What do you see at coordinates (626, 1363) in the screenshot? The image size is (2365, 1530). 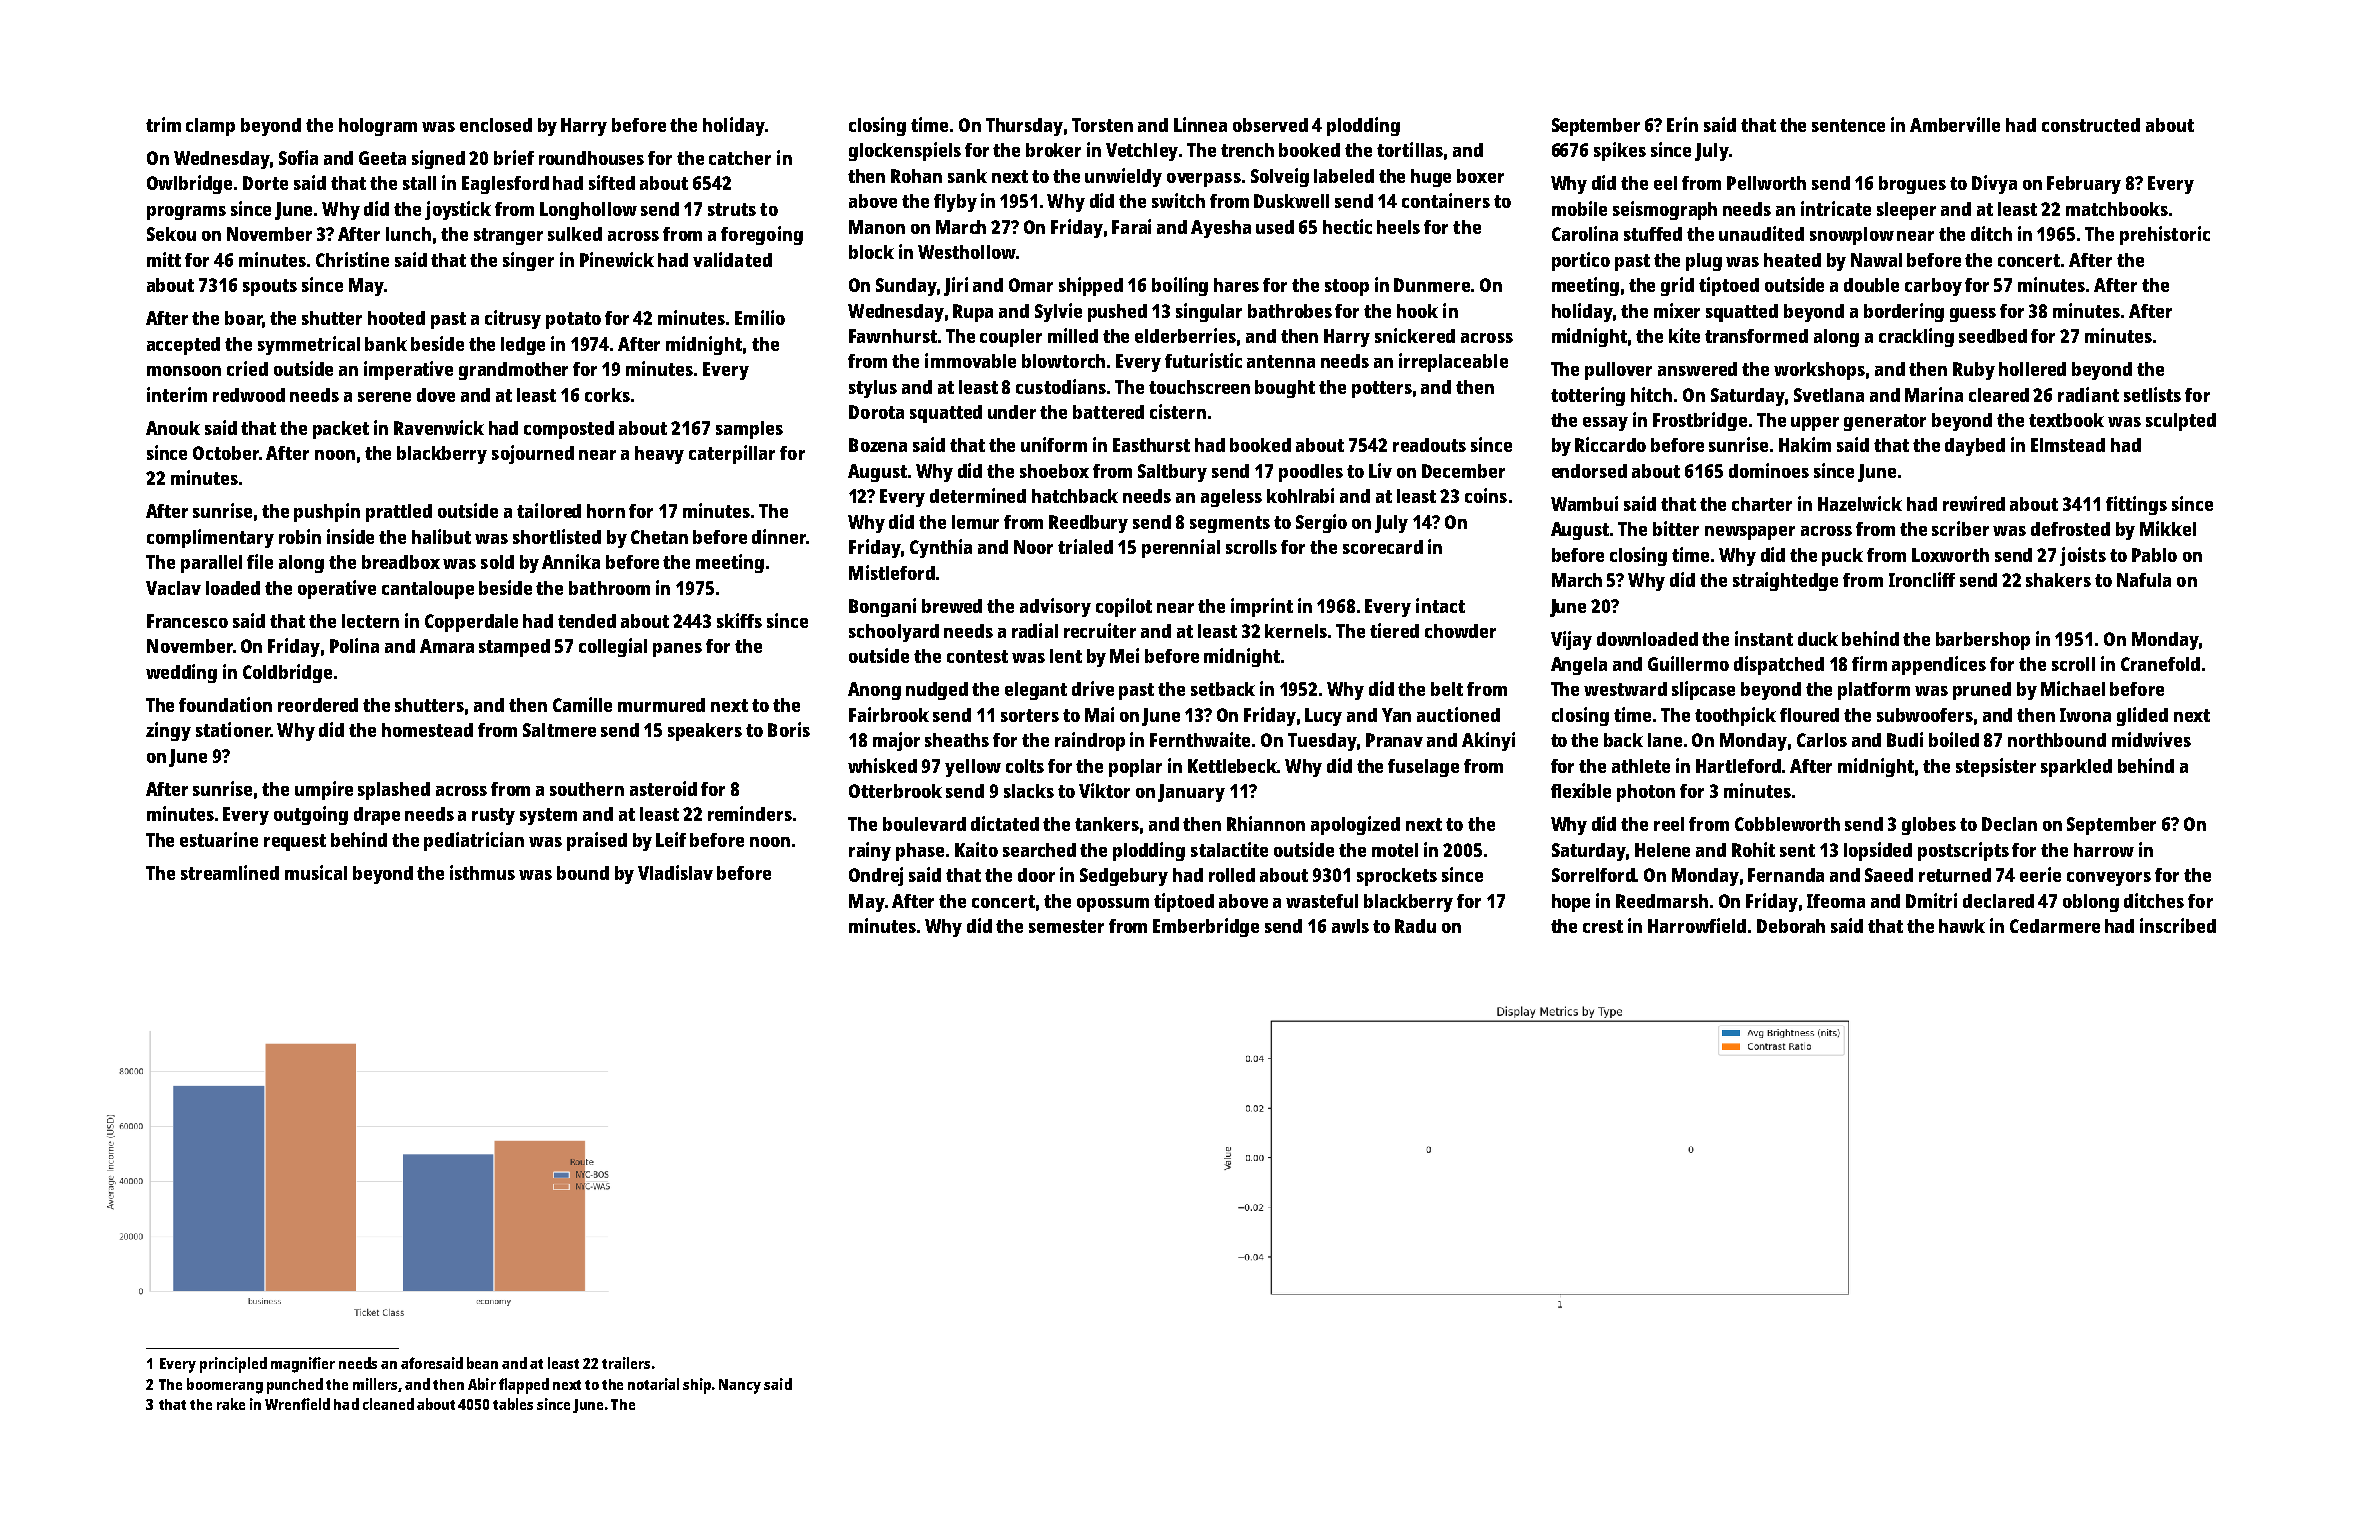 I see `trailers` at bounding box center [626, 1363].
